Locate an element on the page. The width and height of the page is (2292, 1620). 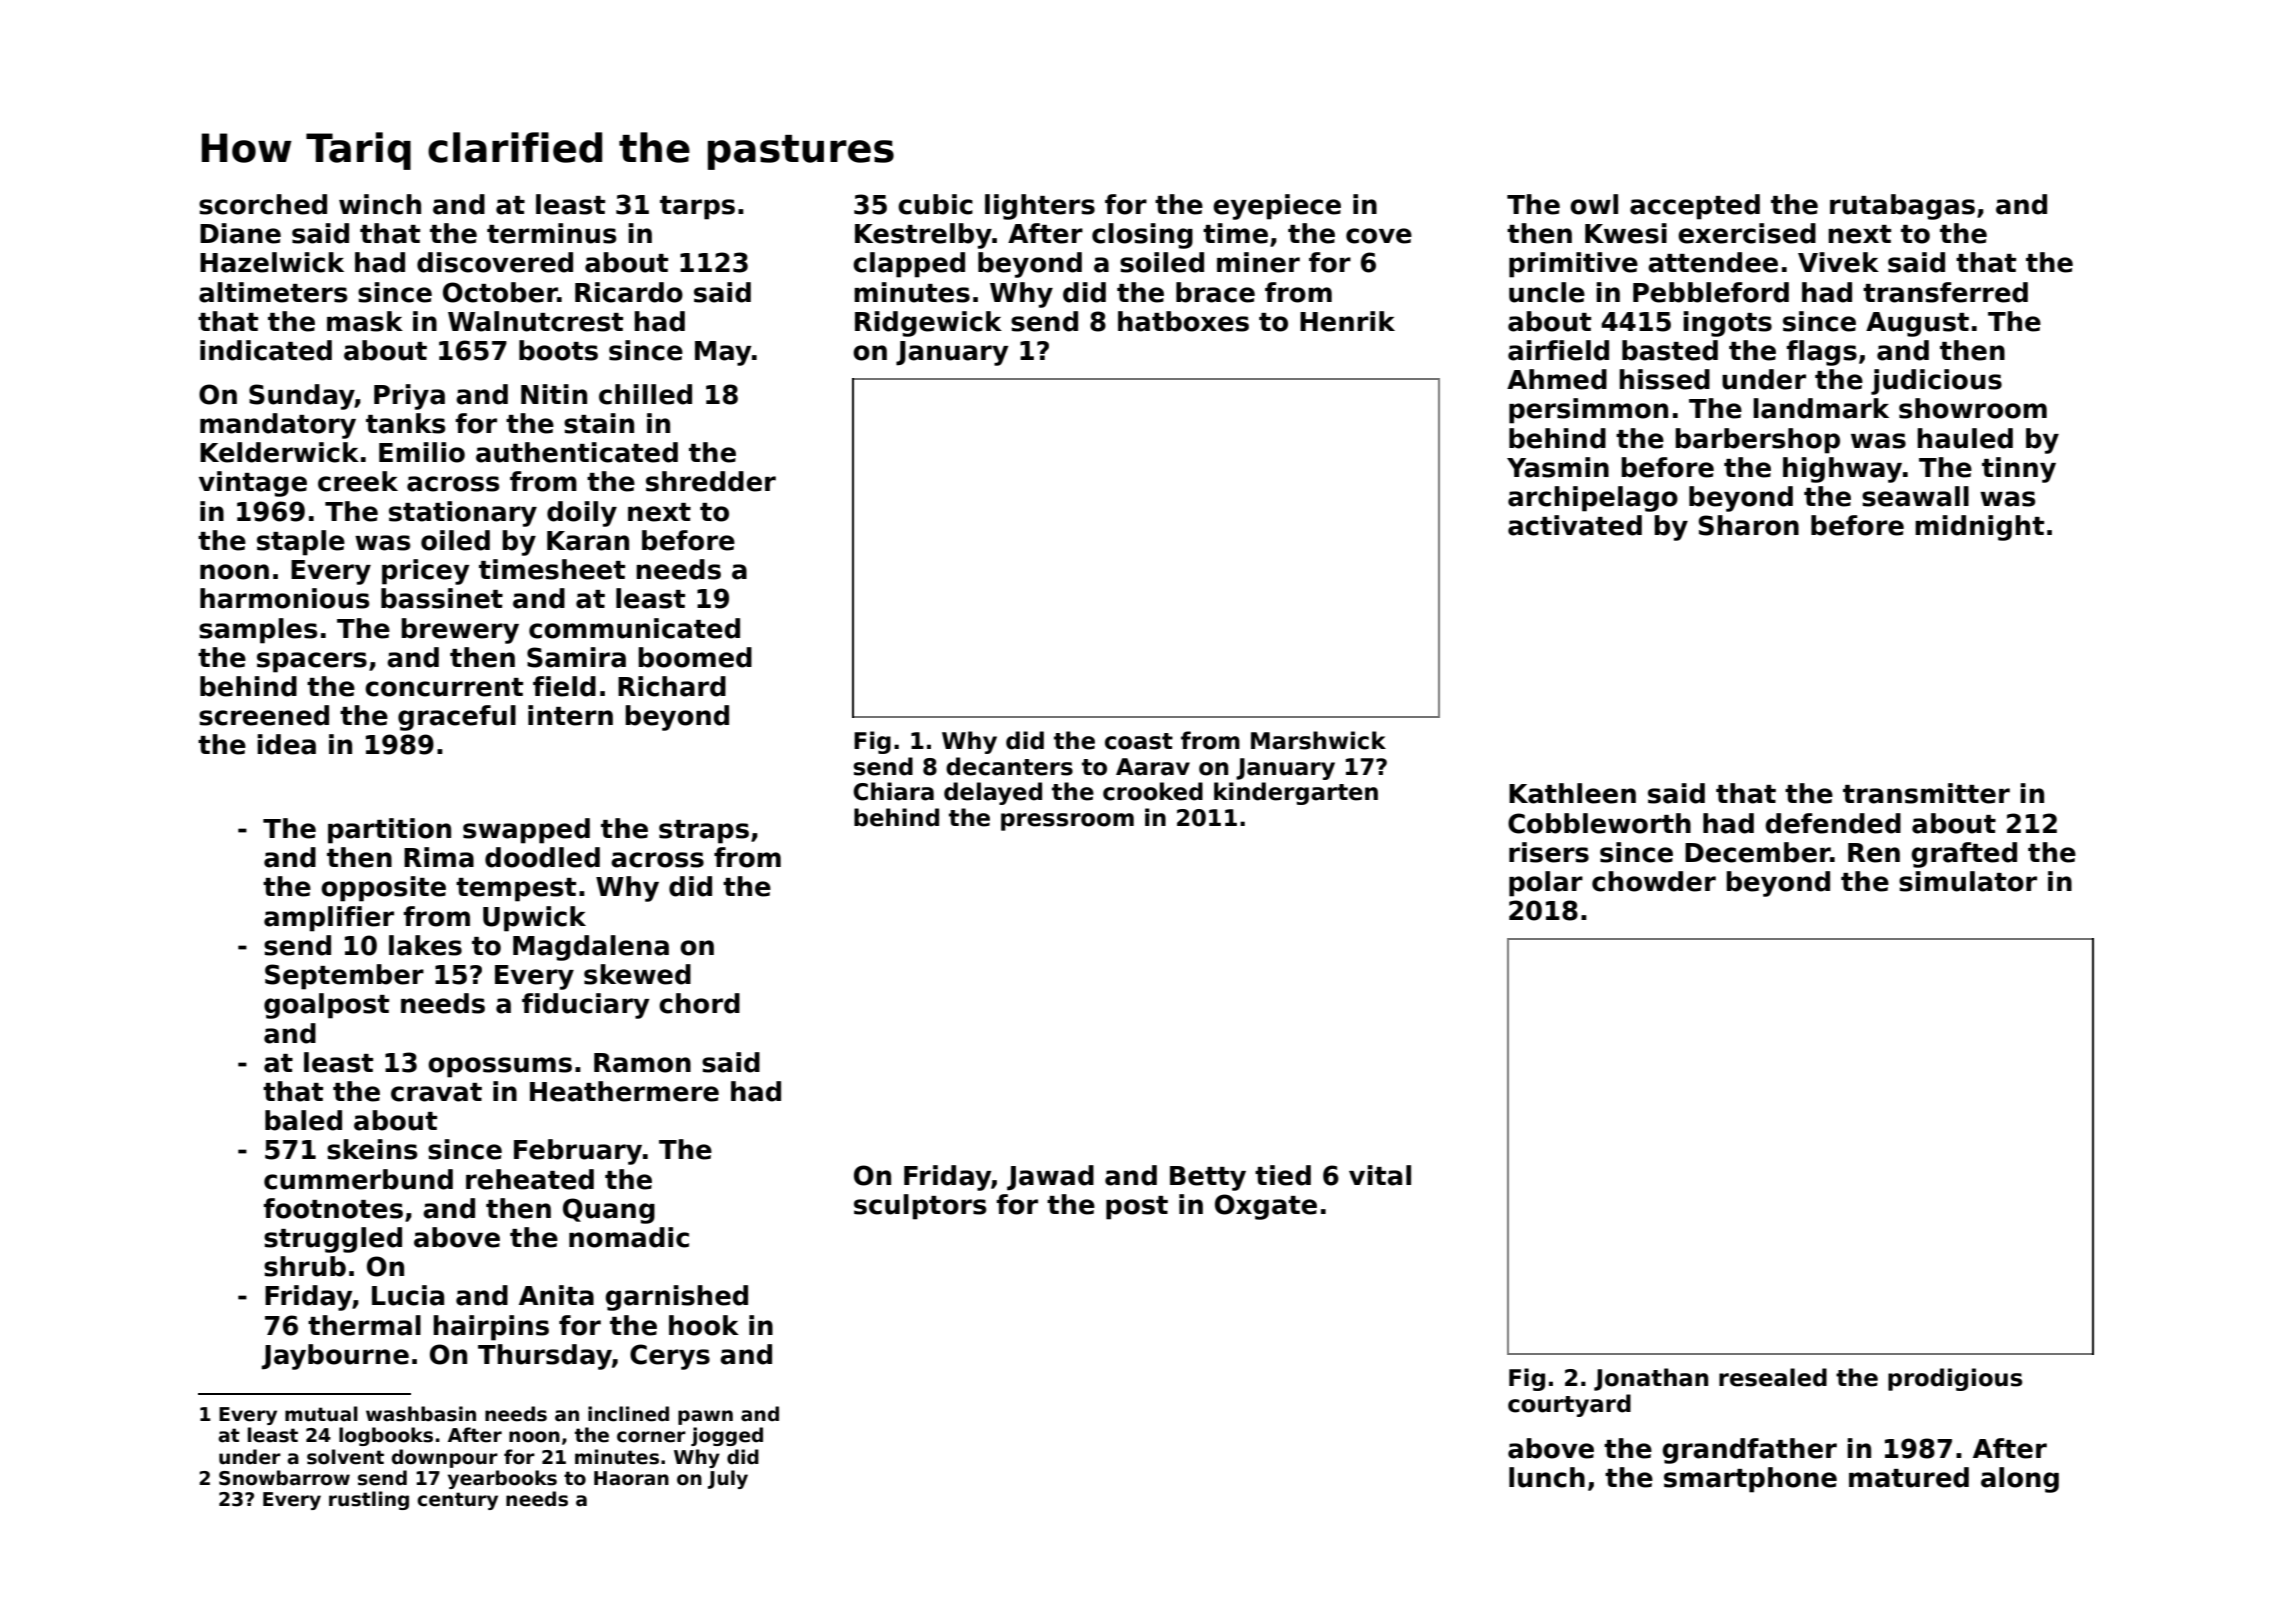
pressroom is located at coordinates (1067, 822).
